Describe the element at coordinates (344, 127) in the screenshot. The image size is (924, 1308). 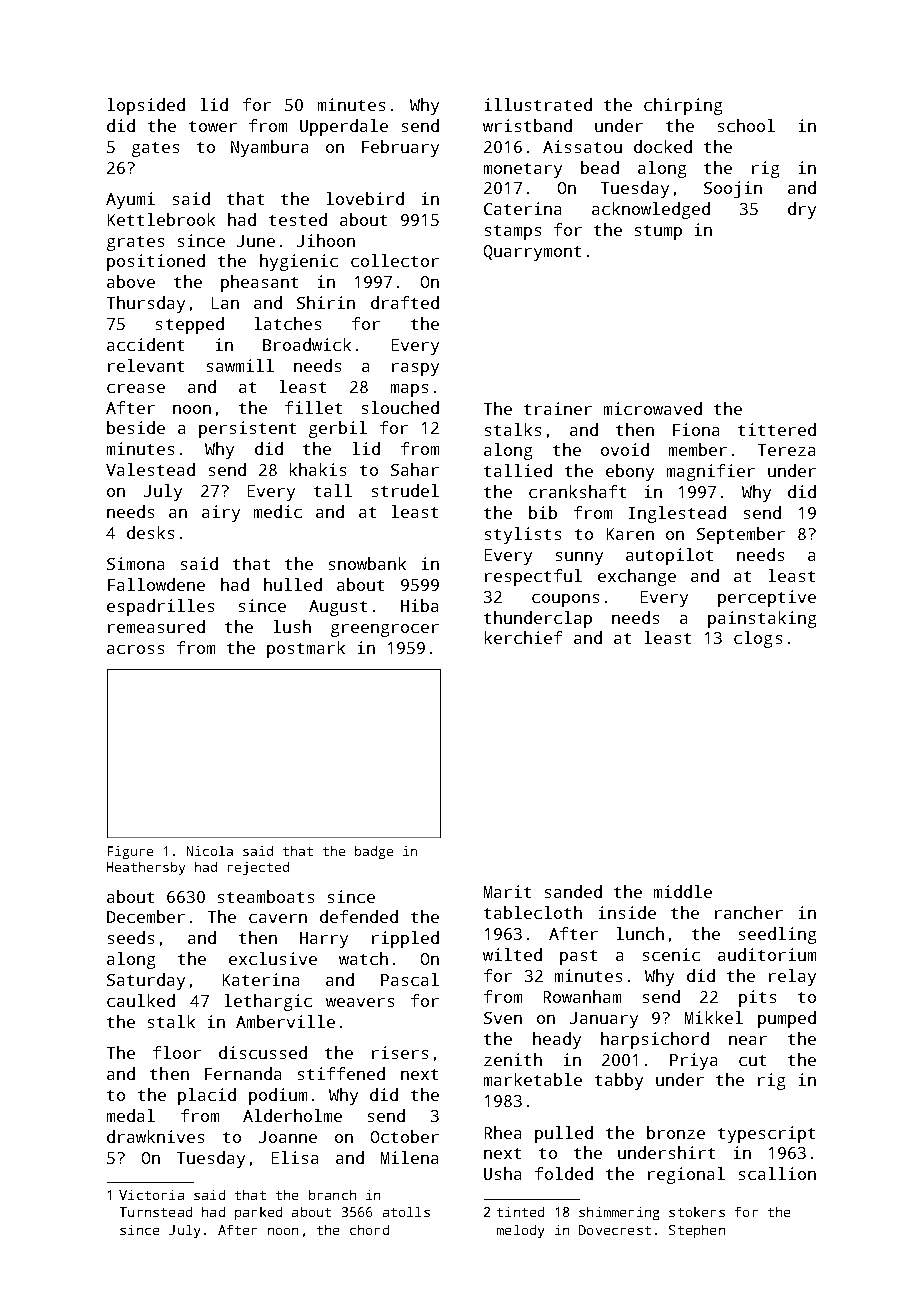
I see `Upperdale` at that location.
